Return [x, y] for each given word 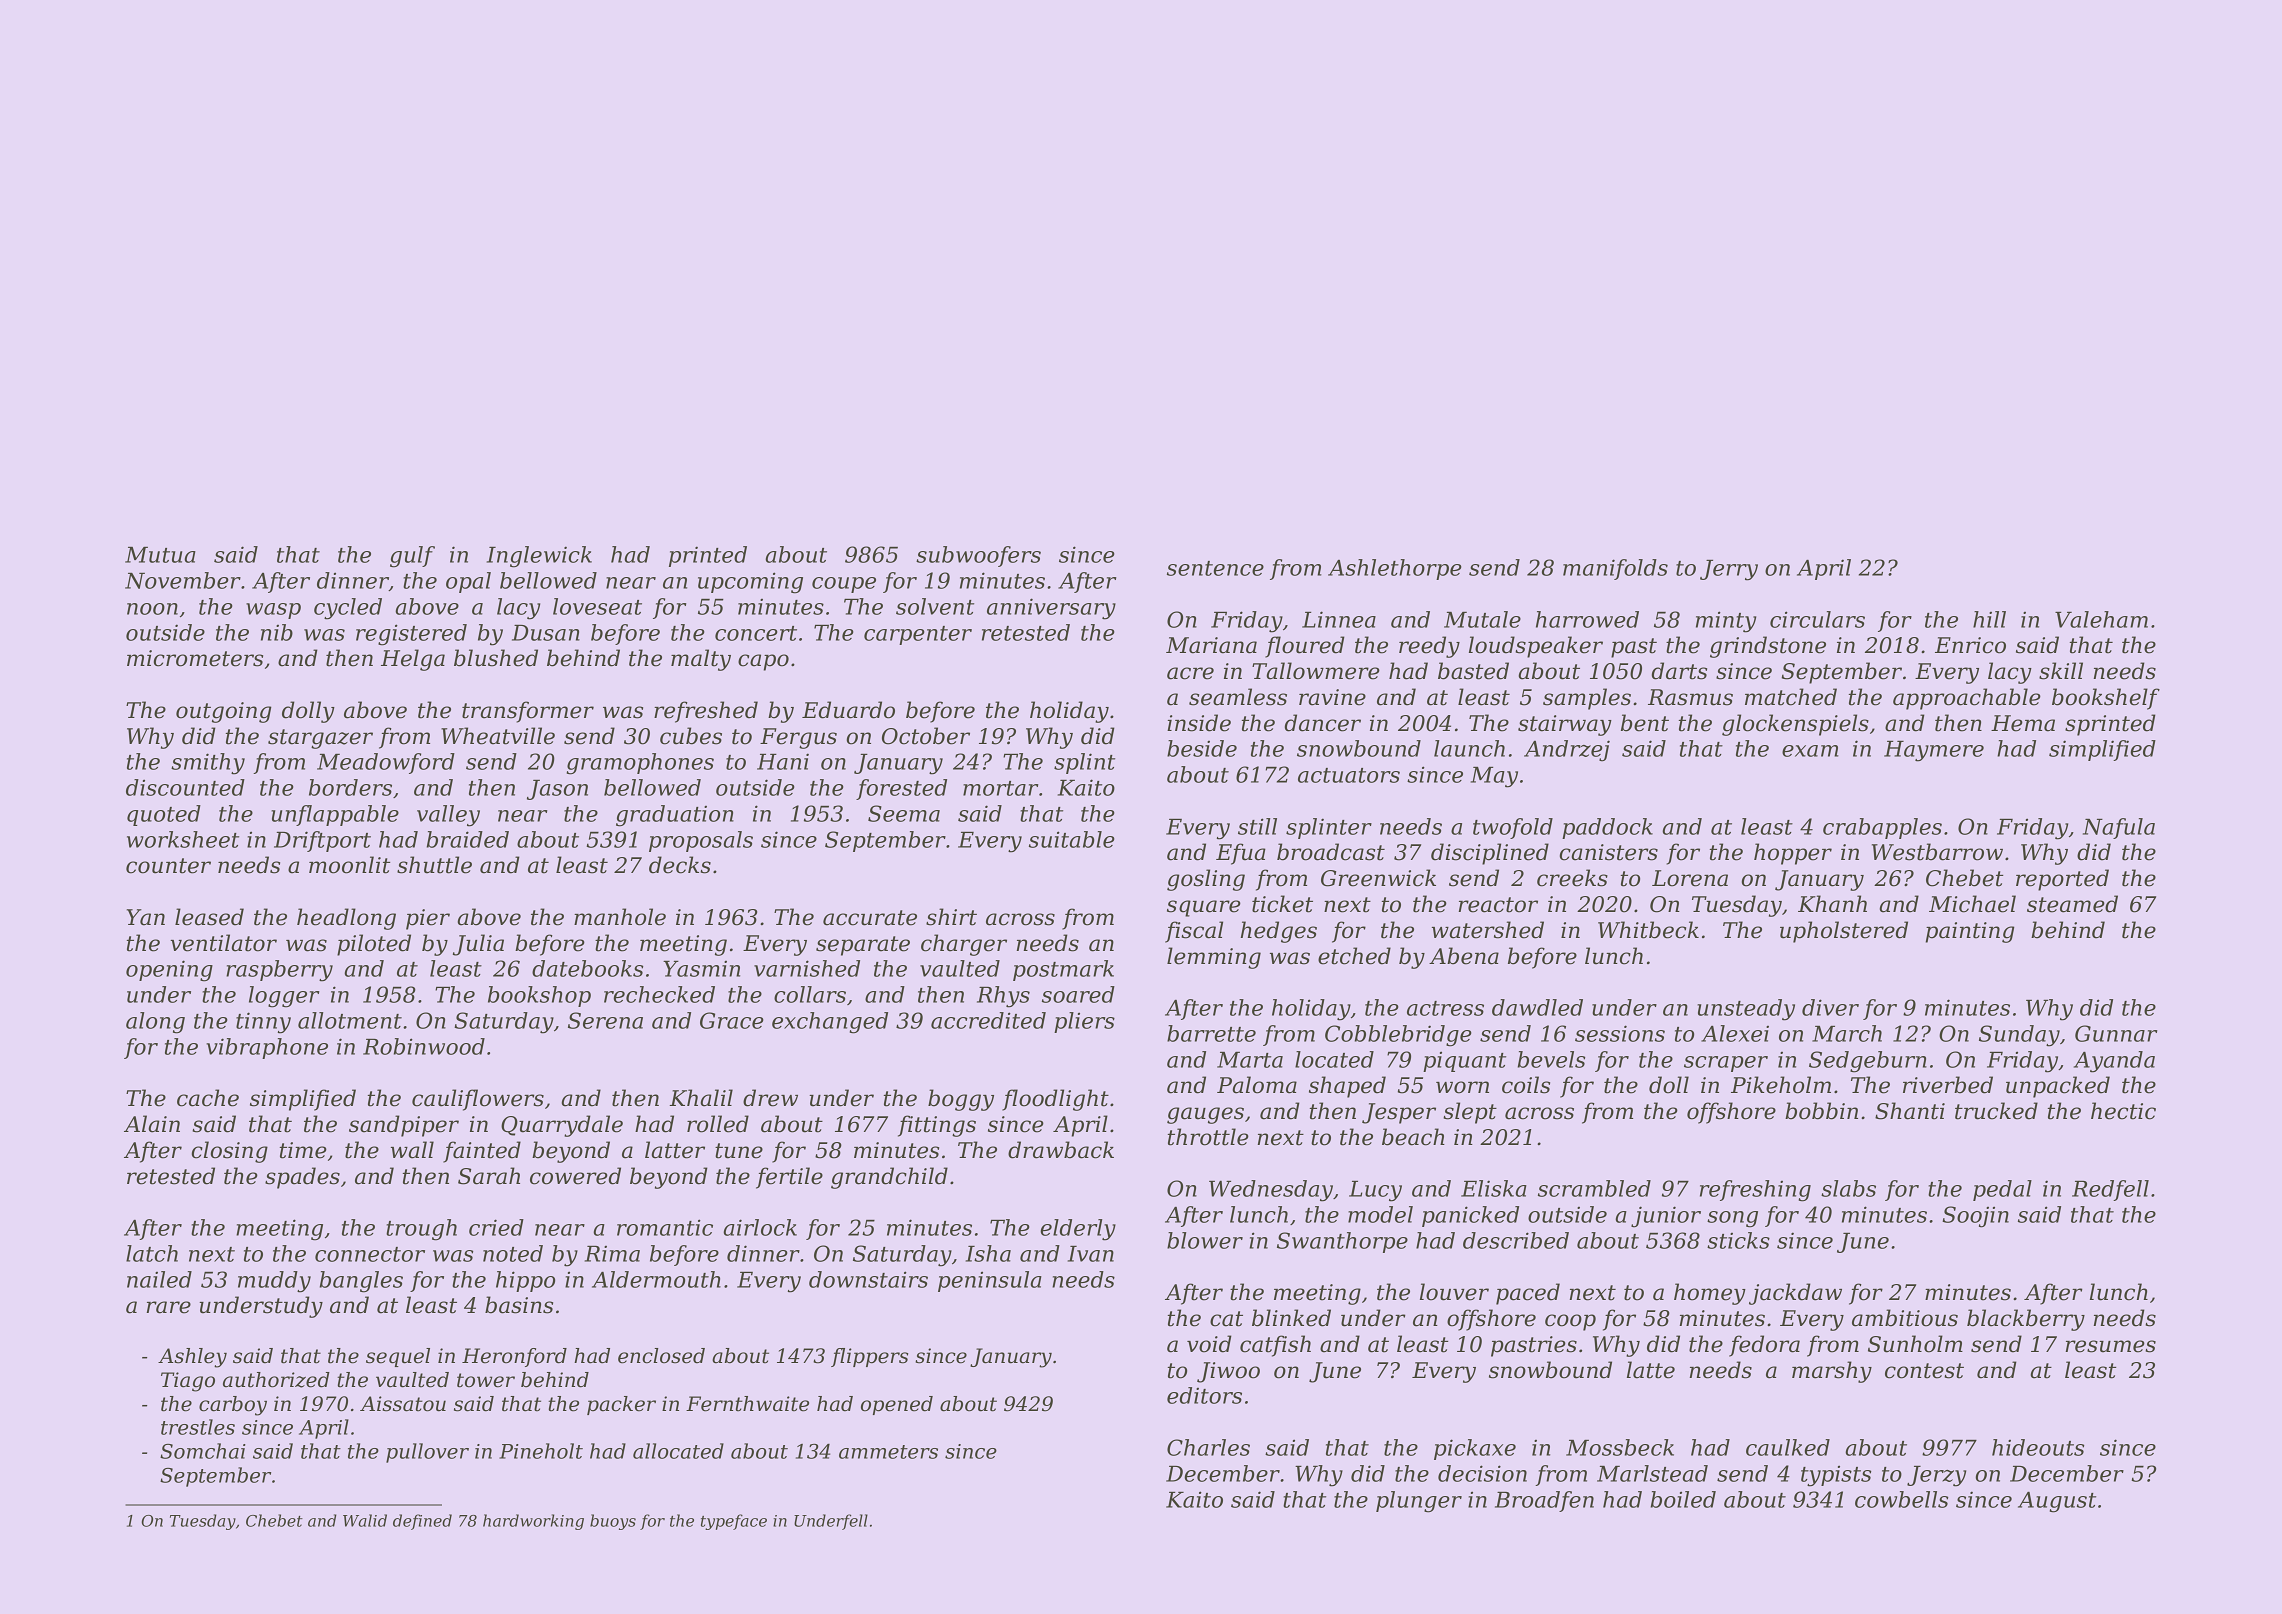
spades [302, 1178]
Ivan [1091, 1254]
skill [2061, 671]
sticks [1738, 1240]
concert [756, 633]
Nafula [2119, 828]
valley [448, 816]
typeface [734, 1522]
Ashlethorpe [1395, 569]
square [1204, 908]
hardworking [533, 1522]
